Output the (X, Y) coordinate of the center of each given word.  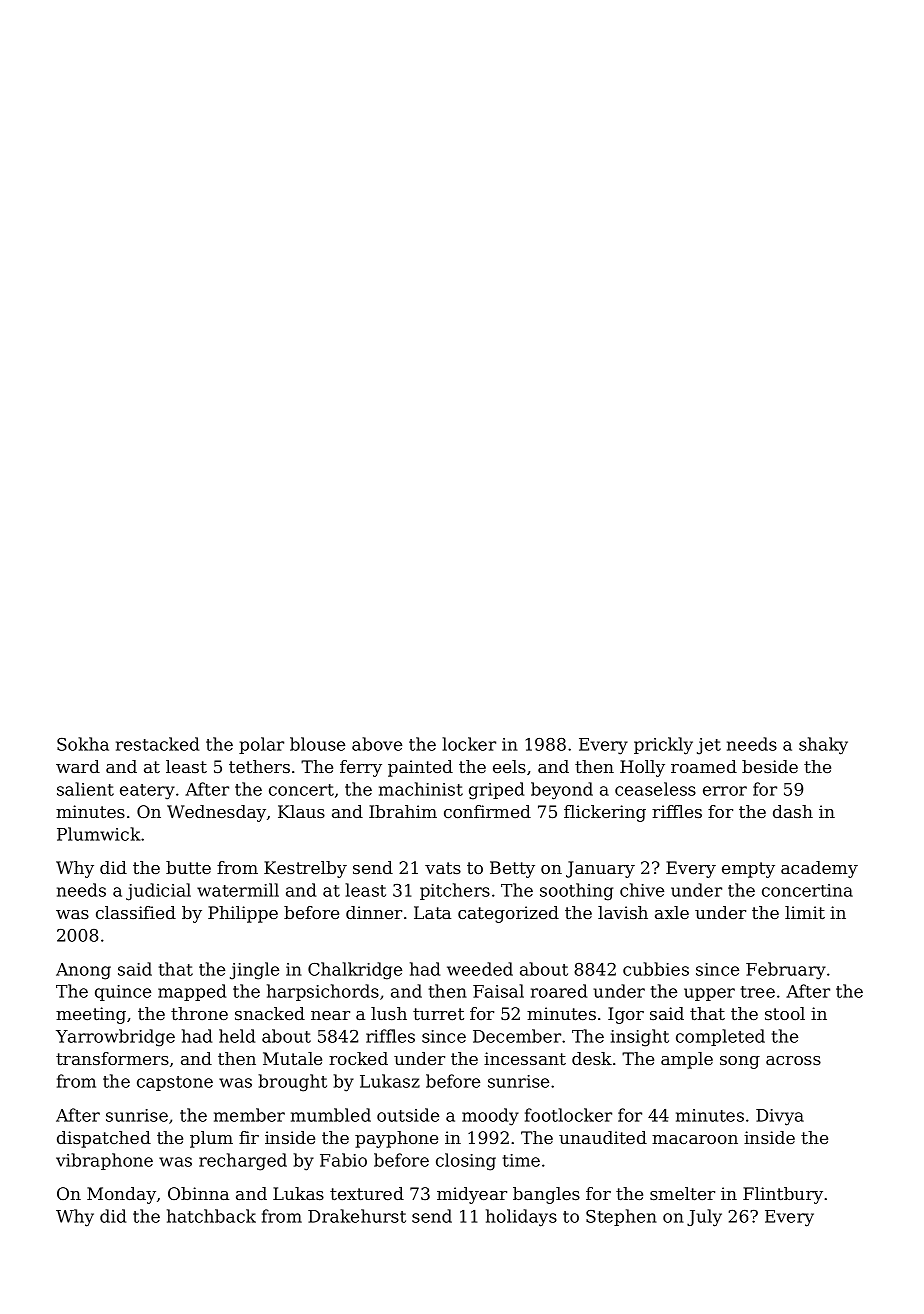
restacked (157, 744)
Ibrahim (403, 811)
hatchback (211, 1216)
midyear (472, 1195)
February (786, 971)
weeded (480, 969)
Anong (83, 971)
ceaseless (655, 789)
